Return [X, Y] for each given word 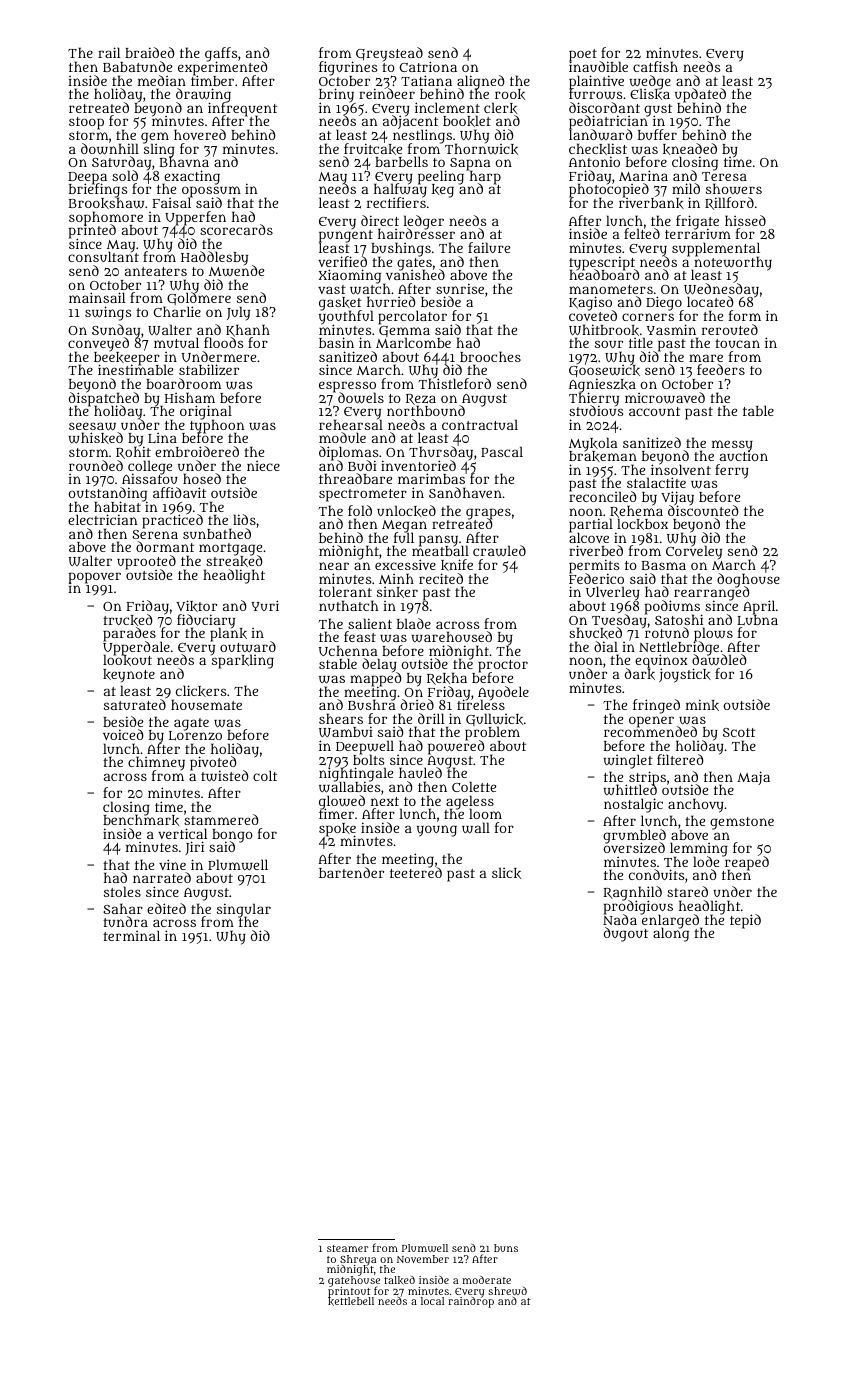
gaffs [221, 54]
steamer [347, 1248]
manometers [611, 289]
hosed [202, 478]
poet [583, 55]
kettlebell [351, 1302]
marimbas [431, 479]
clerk [500, 108]
